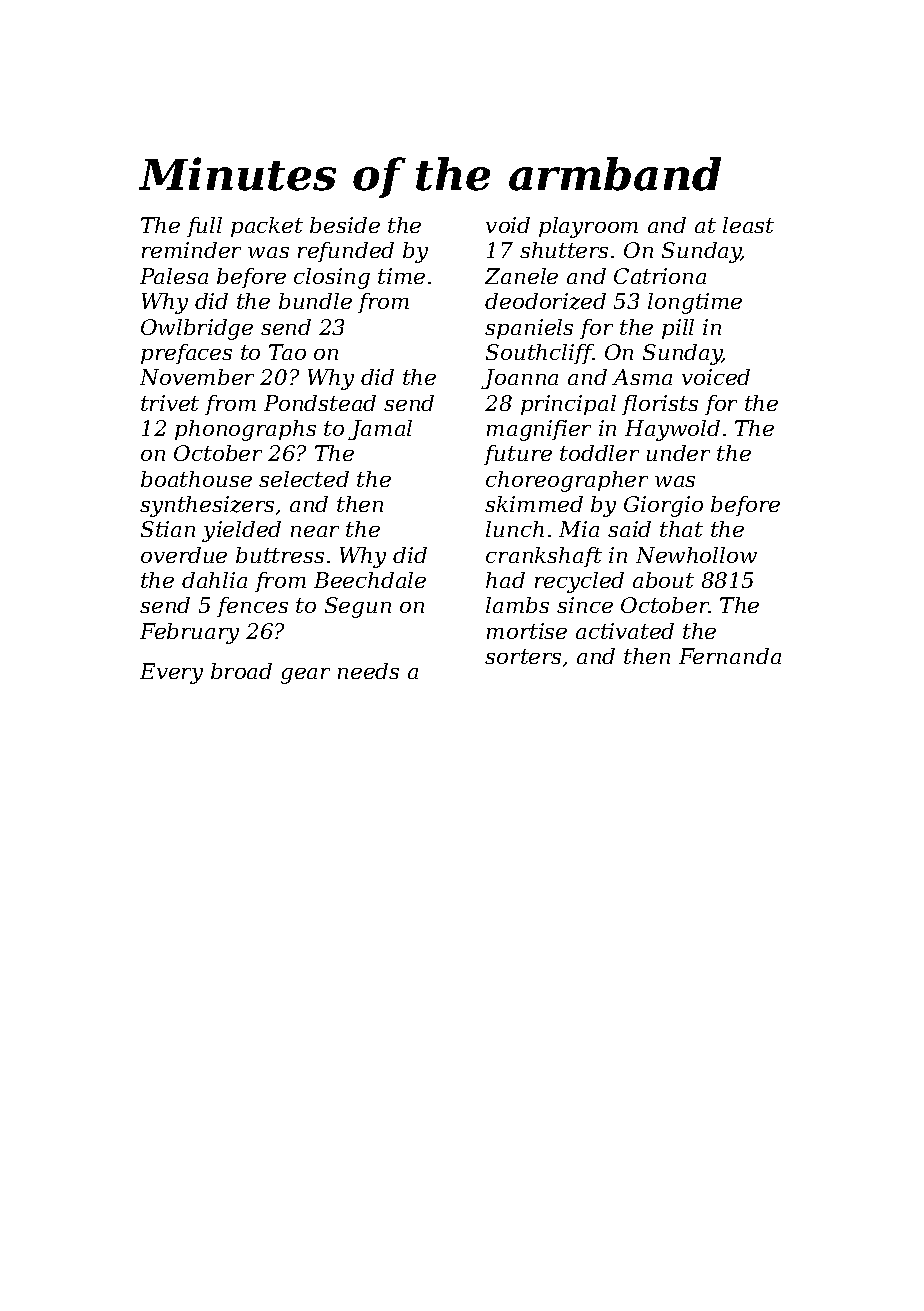 Image resolution: width=924 pixels, height=1311 pixels. I want to click on that, so click(681, 529).
